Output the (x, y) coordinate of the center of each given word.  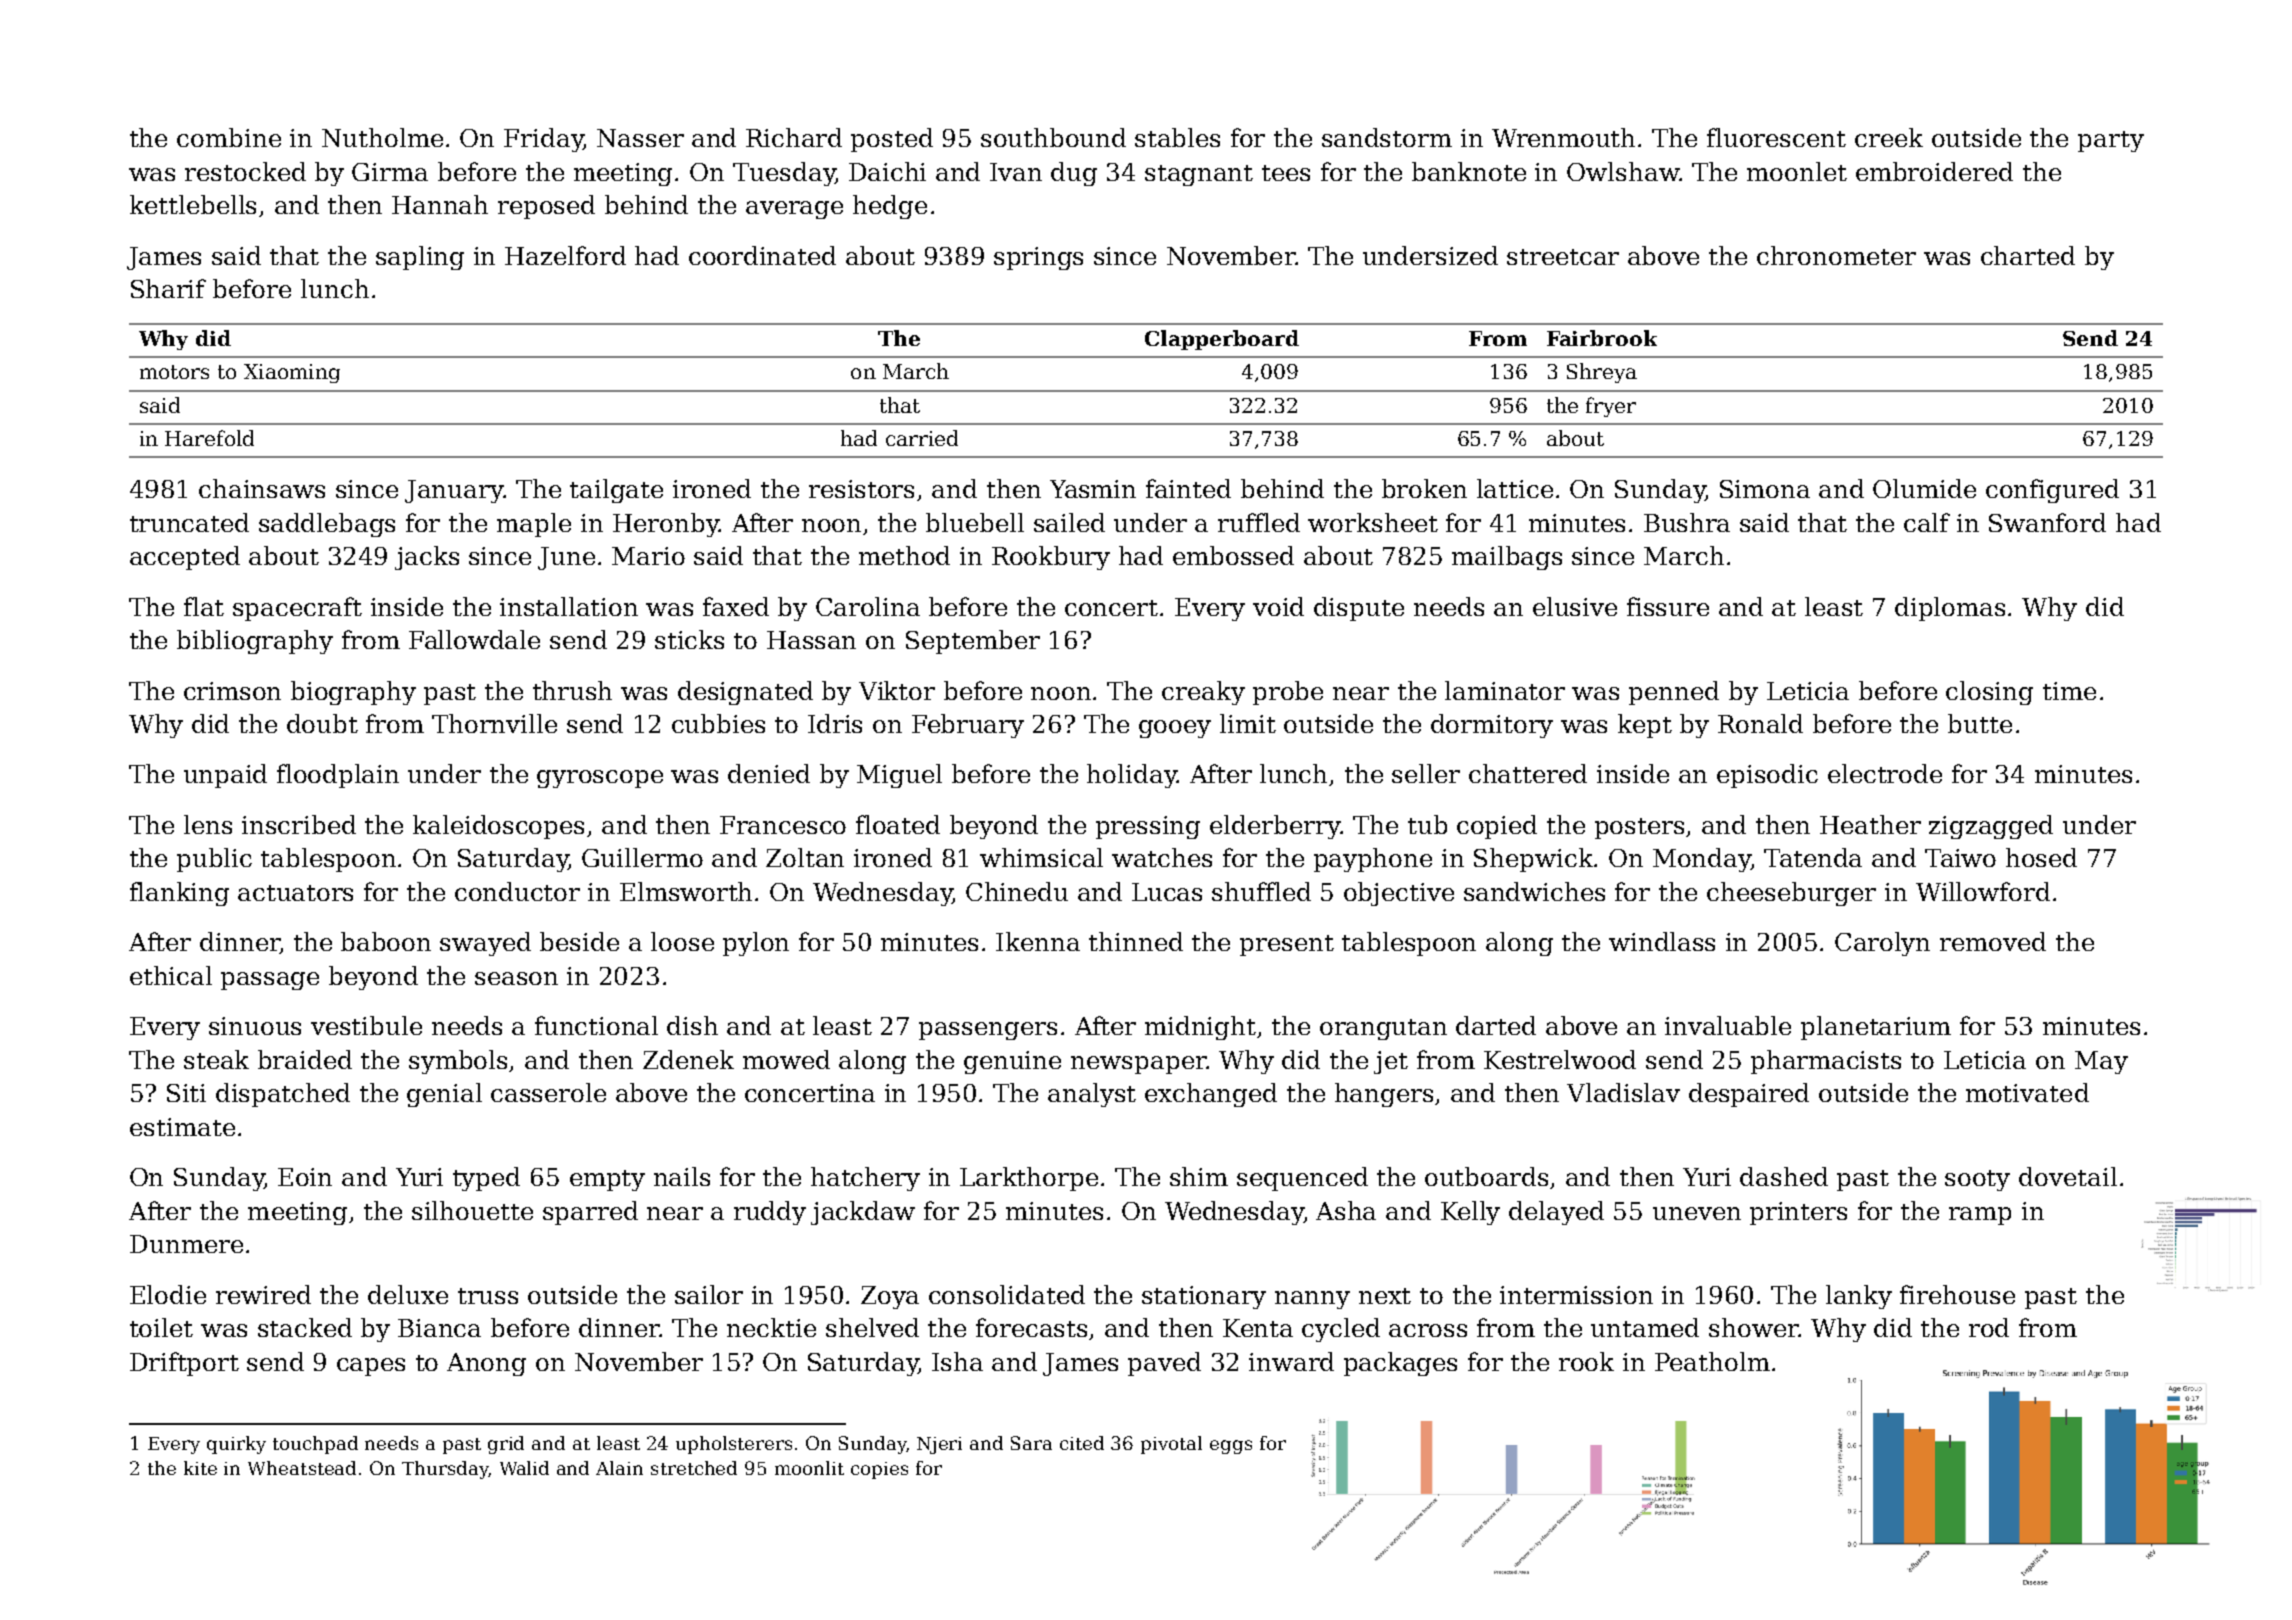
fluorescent (1776, 137)
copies (879, 1470)
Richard (794, 137)
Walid (524, 1468)
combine (229, 137)
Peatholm (1712, 1361)
